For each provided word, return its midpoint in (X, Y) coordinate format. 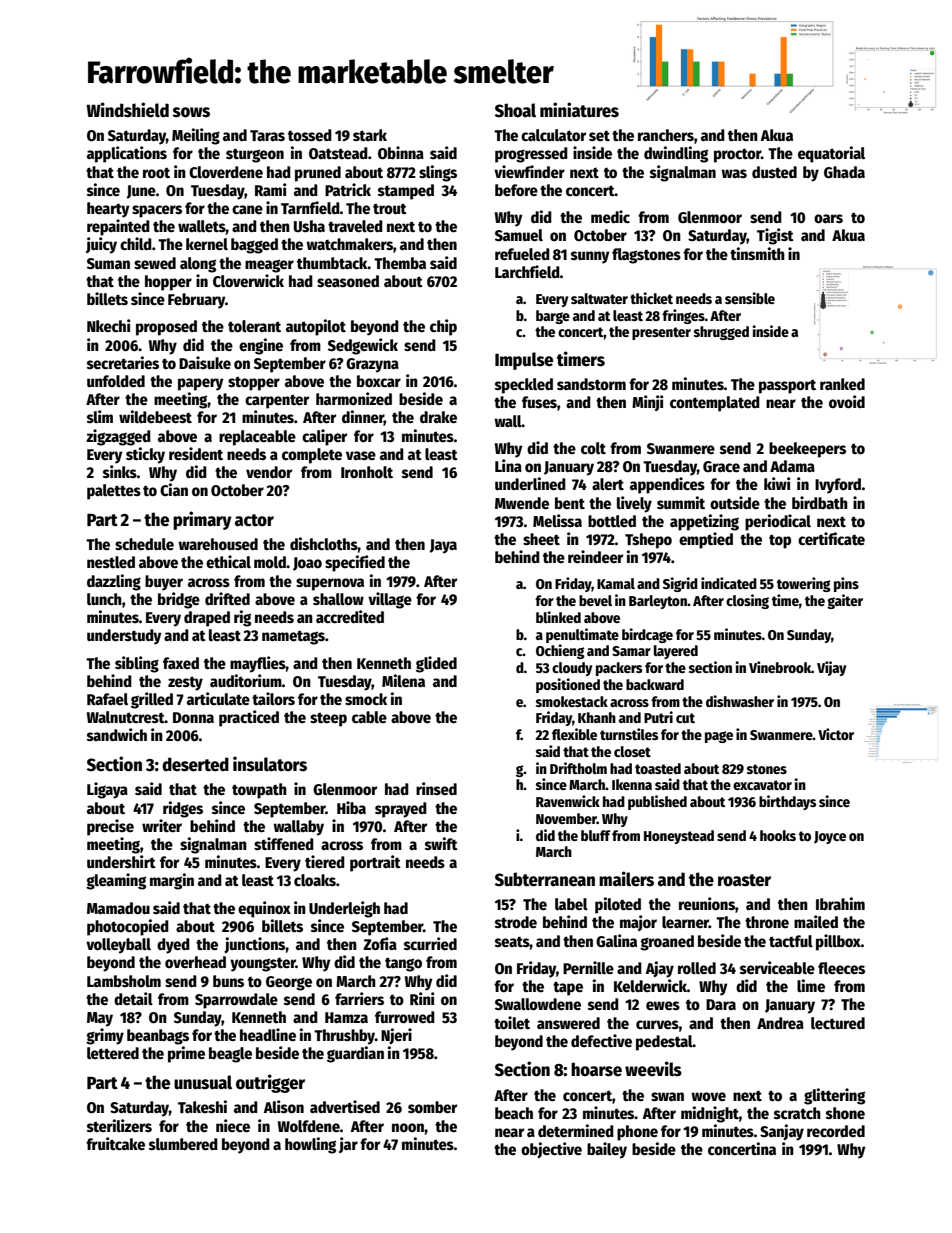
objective (551, 1150)
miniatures (579, 110)
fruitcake (115, 1144)
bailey (607, 1150)
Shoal (515, 110)
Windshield (127, 110)
